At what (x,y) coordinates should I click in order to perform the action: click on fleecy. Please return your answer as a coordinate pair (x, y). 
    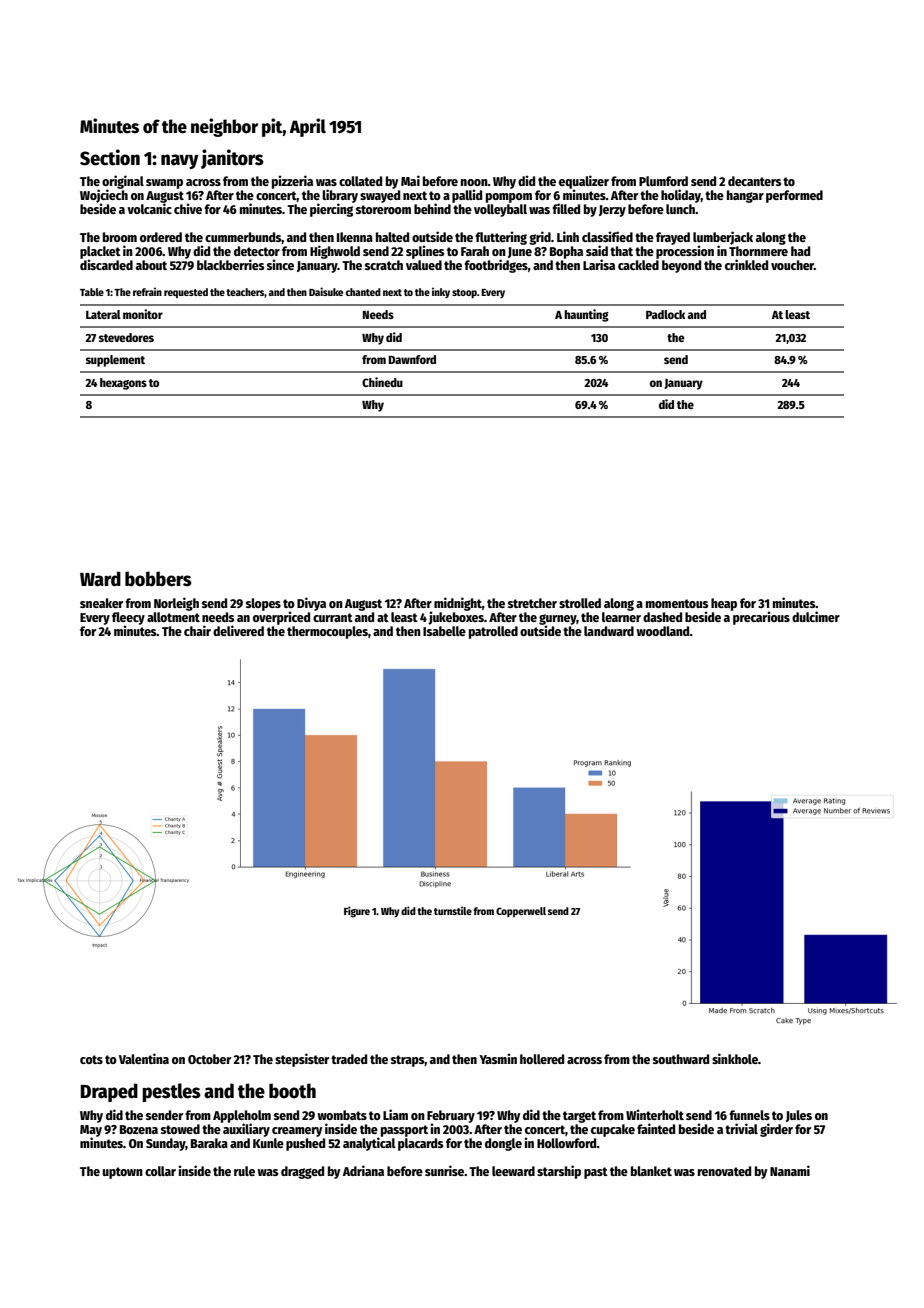
    Looking at the image, I should click on (128, 618).
